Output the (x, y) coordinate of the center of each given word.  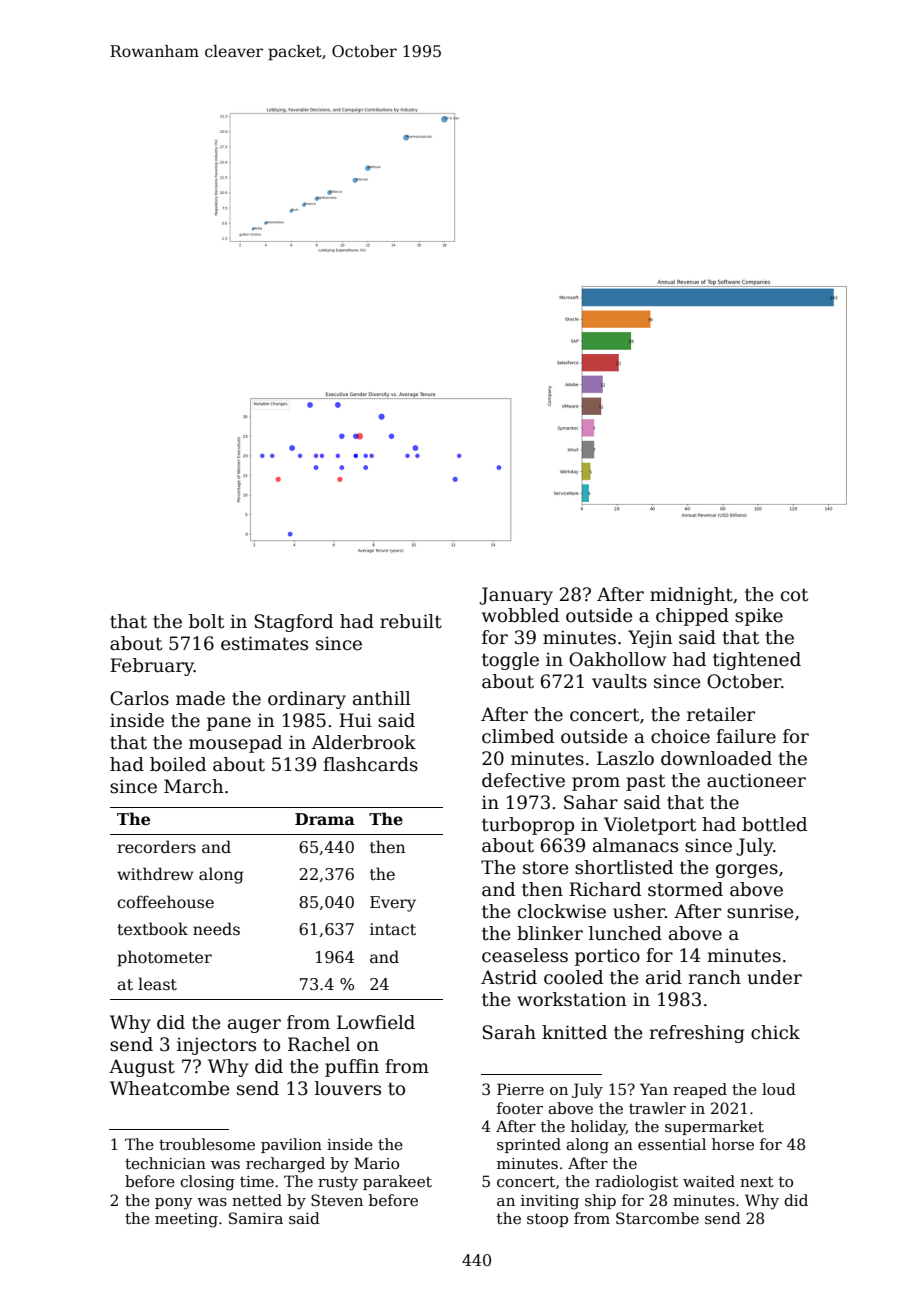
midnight (691, 596)
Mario (376, 1163)
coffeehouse (165, 902)
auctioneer (756, 780)
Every (393, 904)
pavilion (291, 1145)
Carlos (139, 698)
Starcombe (657, 1218)
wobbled (520, 615)
